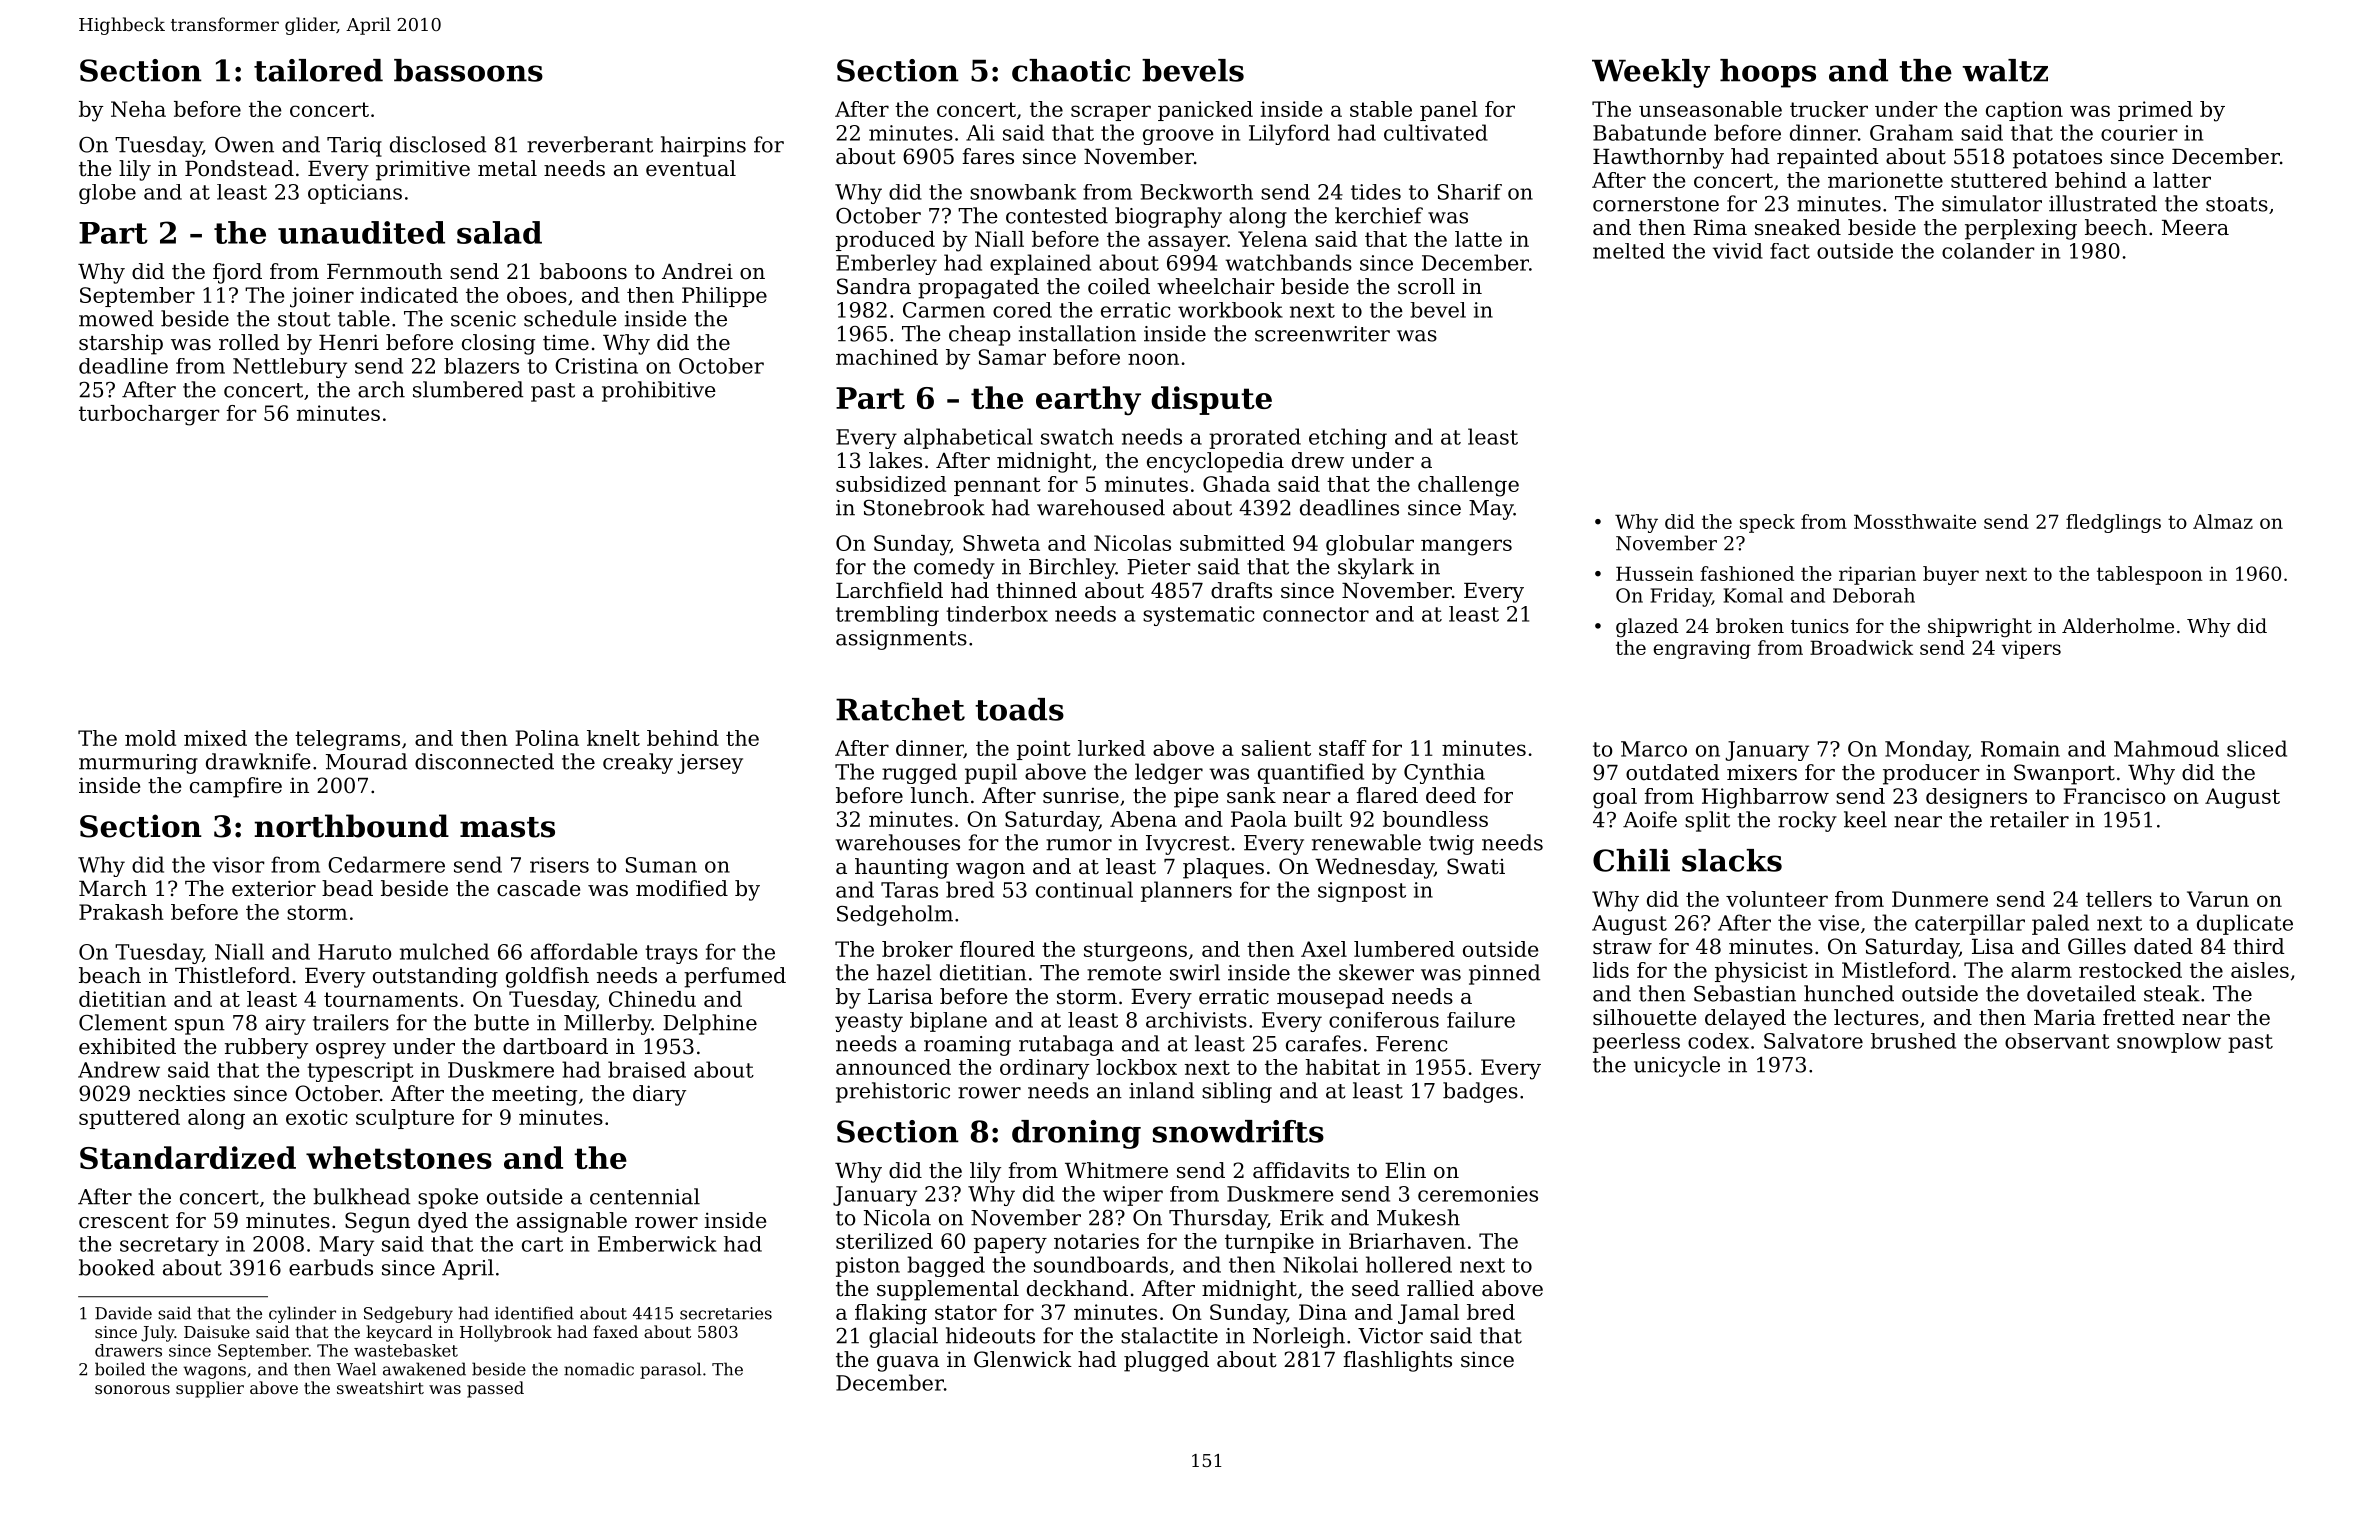 This screenshot has height=1540, width=2380. Describe the element at coordinates (1071, 70) in the screenshot. I see `chaotic` at that location.
